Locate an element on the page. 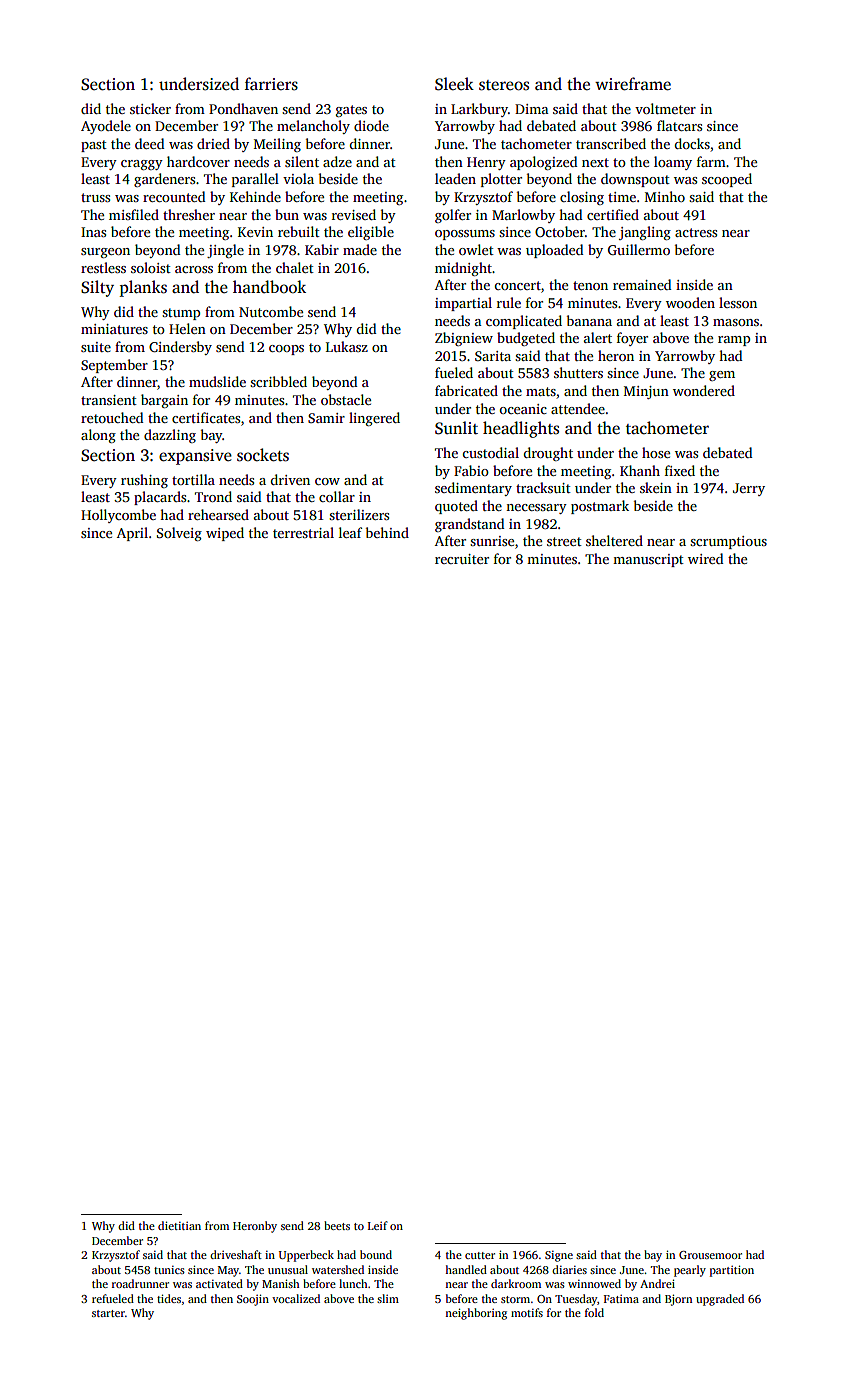 The height and width of the image is (1400, 849). foyer is located at coordinates (632, 339).
